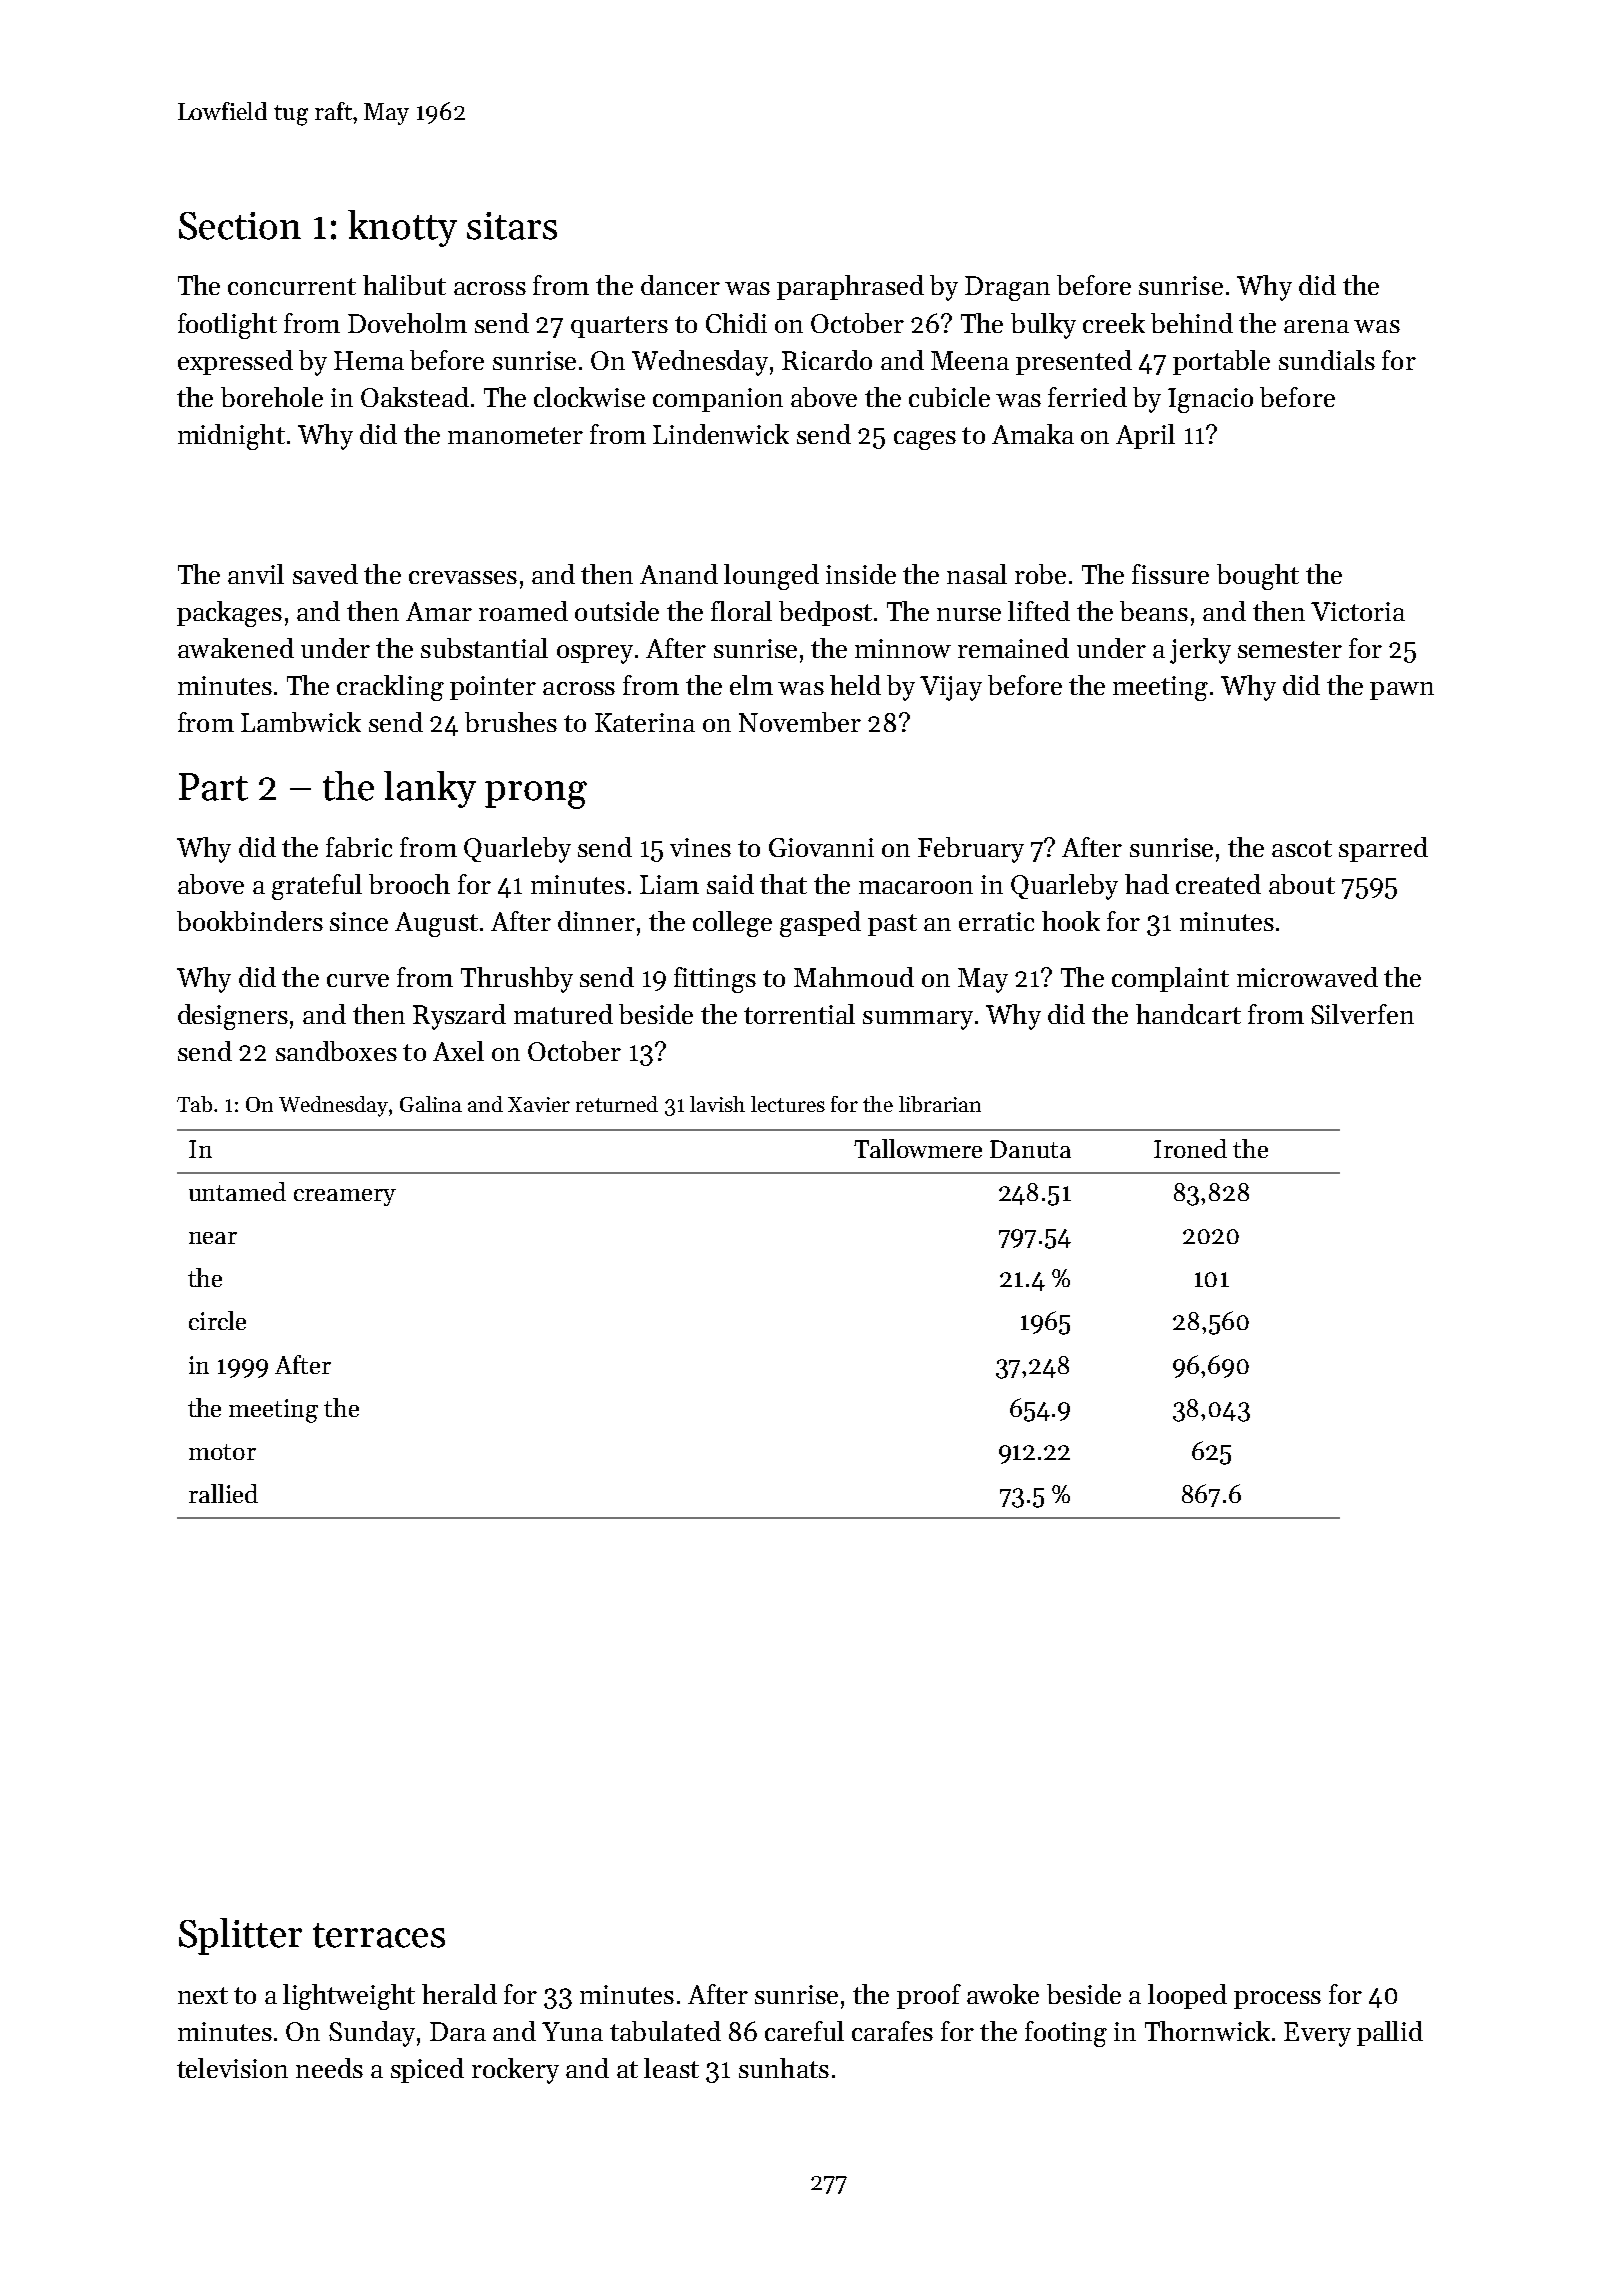  Describe the element at coordinates (301, 722) in the image. I see `Lambwick` at that location.
